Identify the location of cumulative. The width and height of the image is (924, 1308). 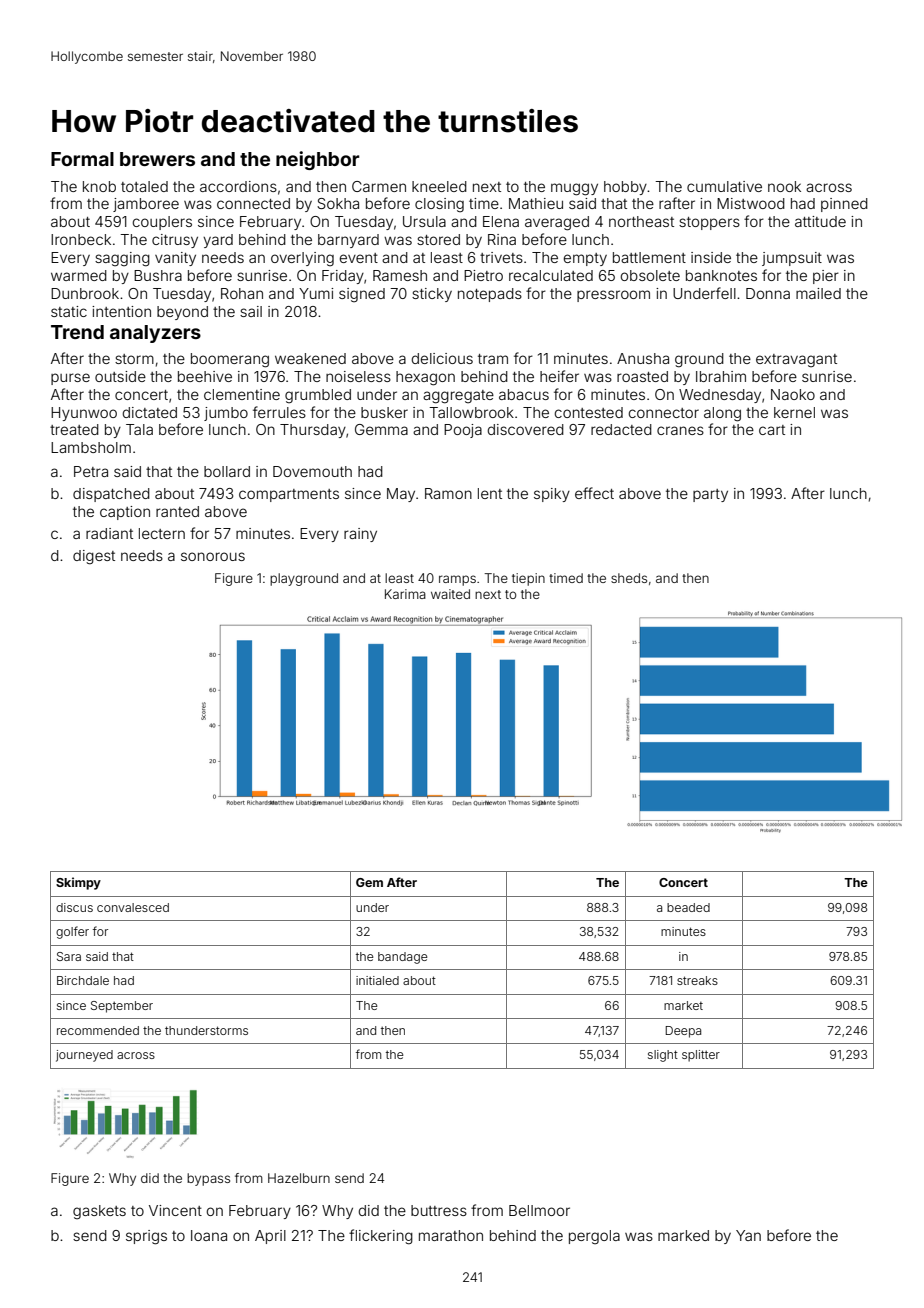
(724, 186).
